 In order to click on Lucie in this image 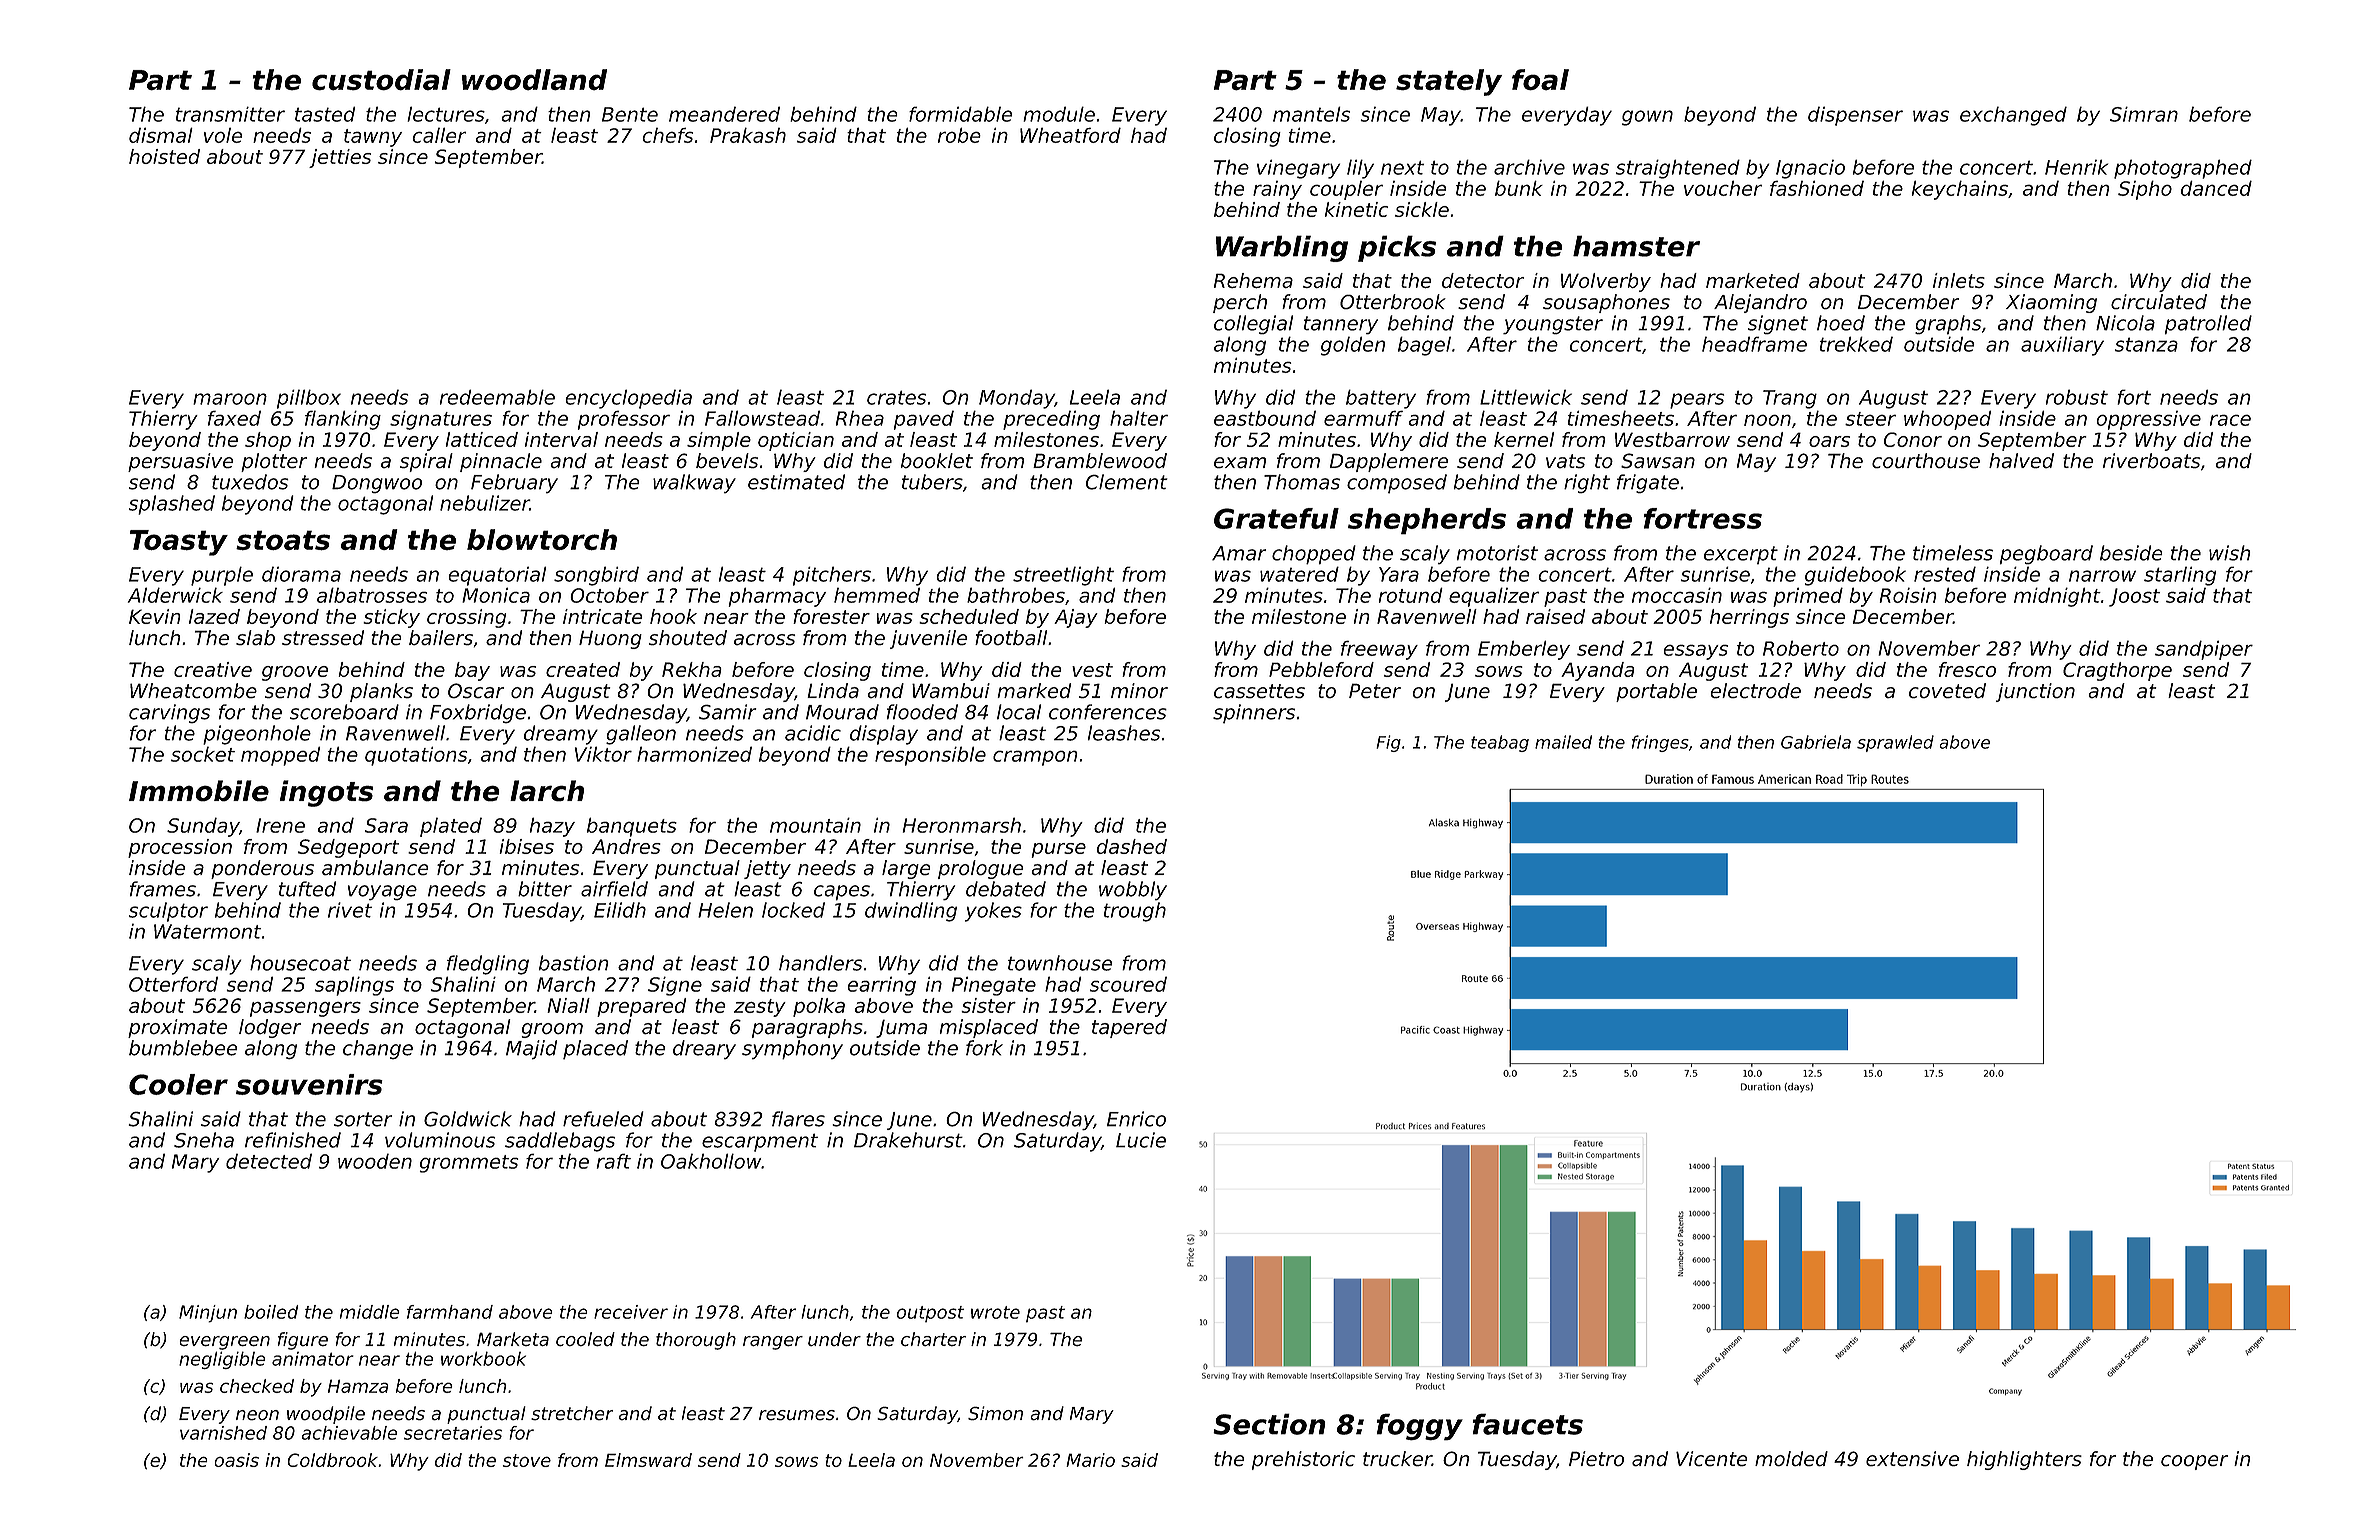, I will do `click(1141, 1140)`.
